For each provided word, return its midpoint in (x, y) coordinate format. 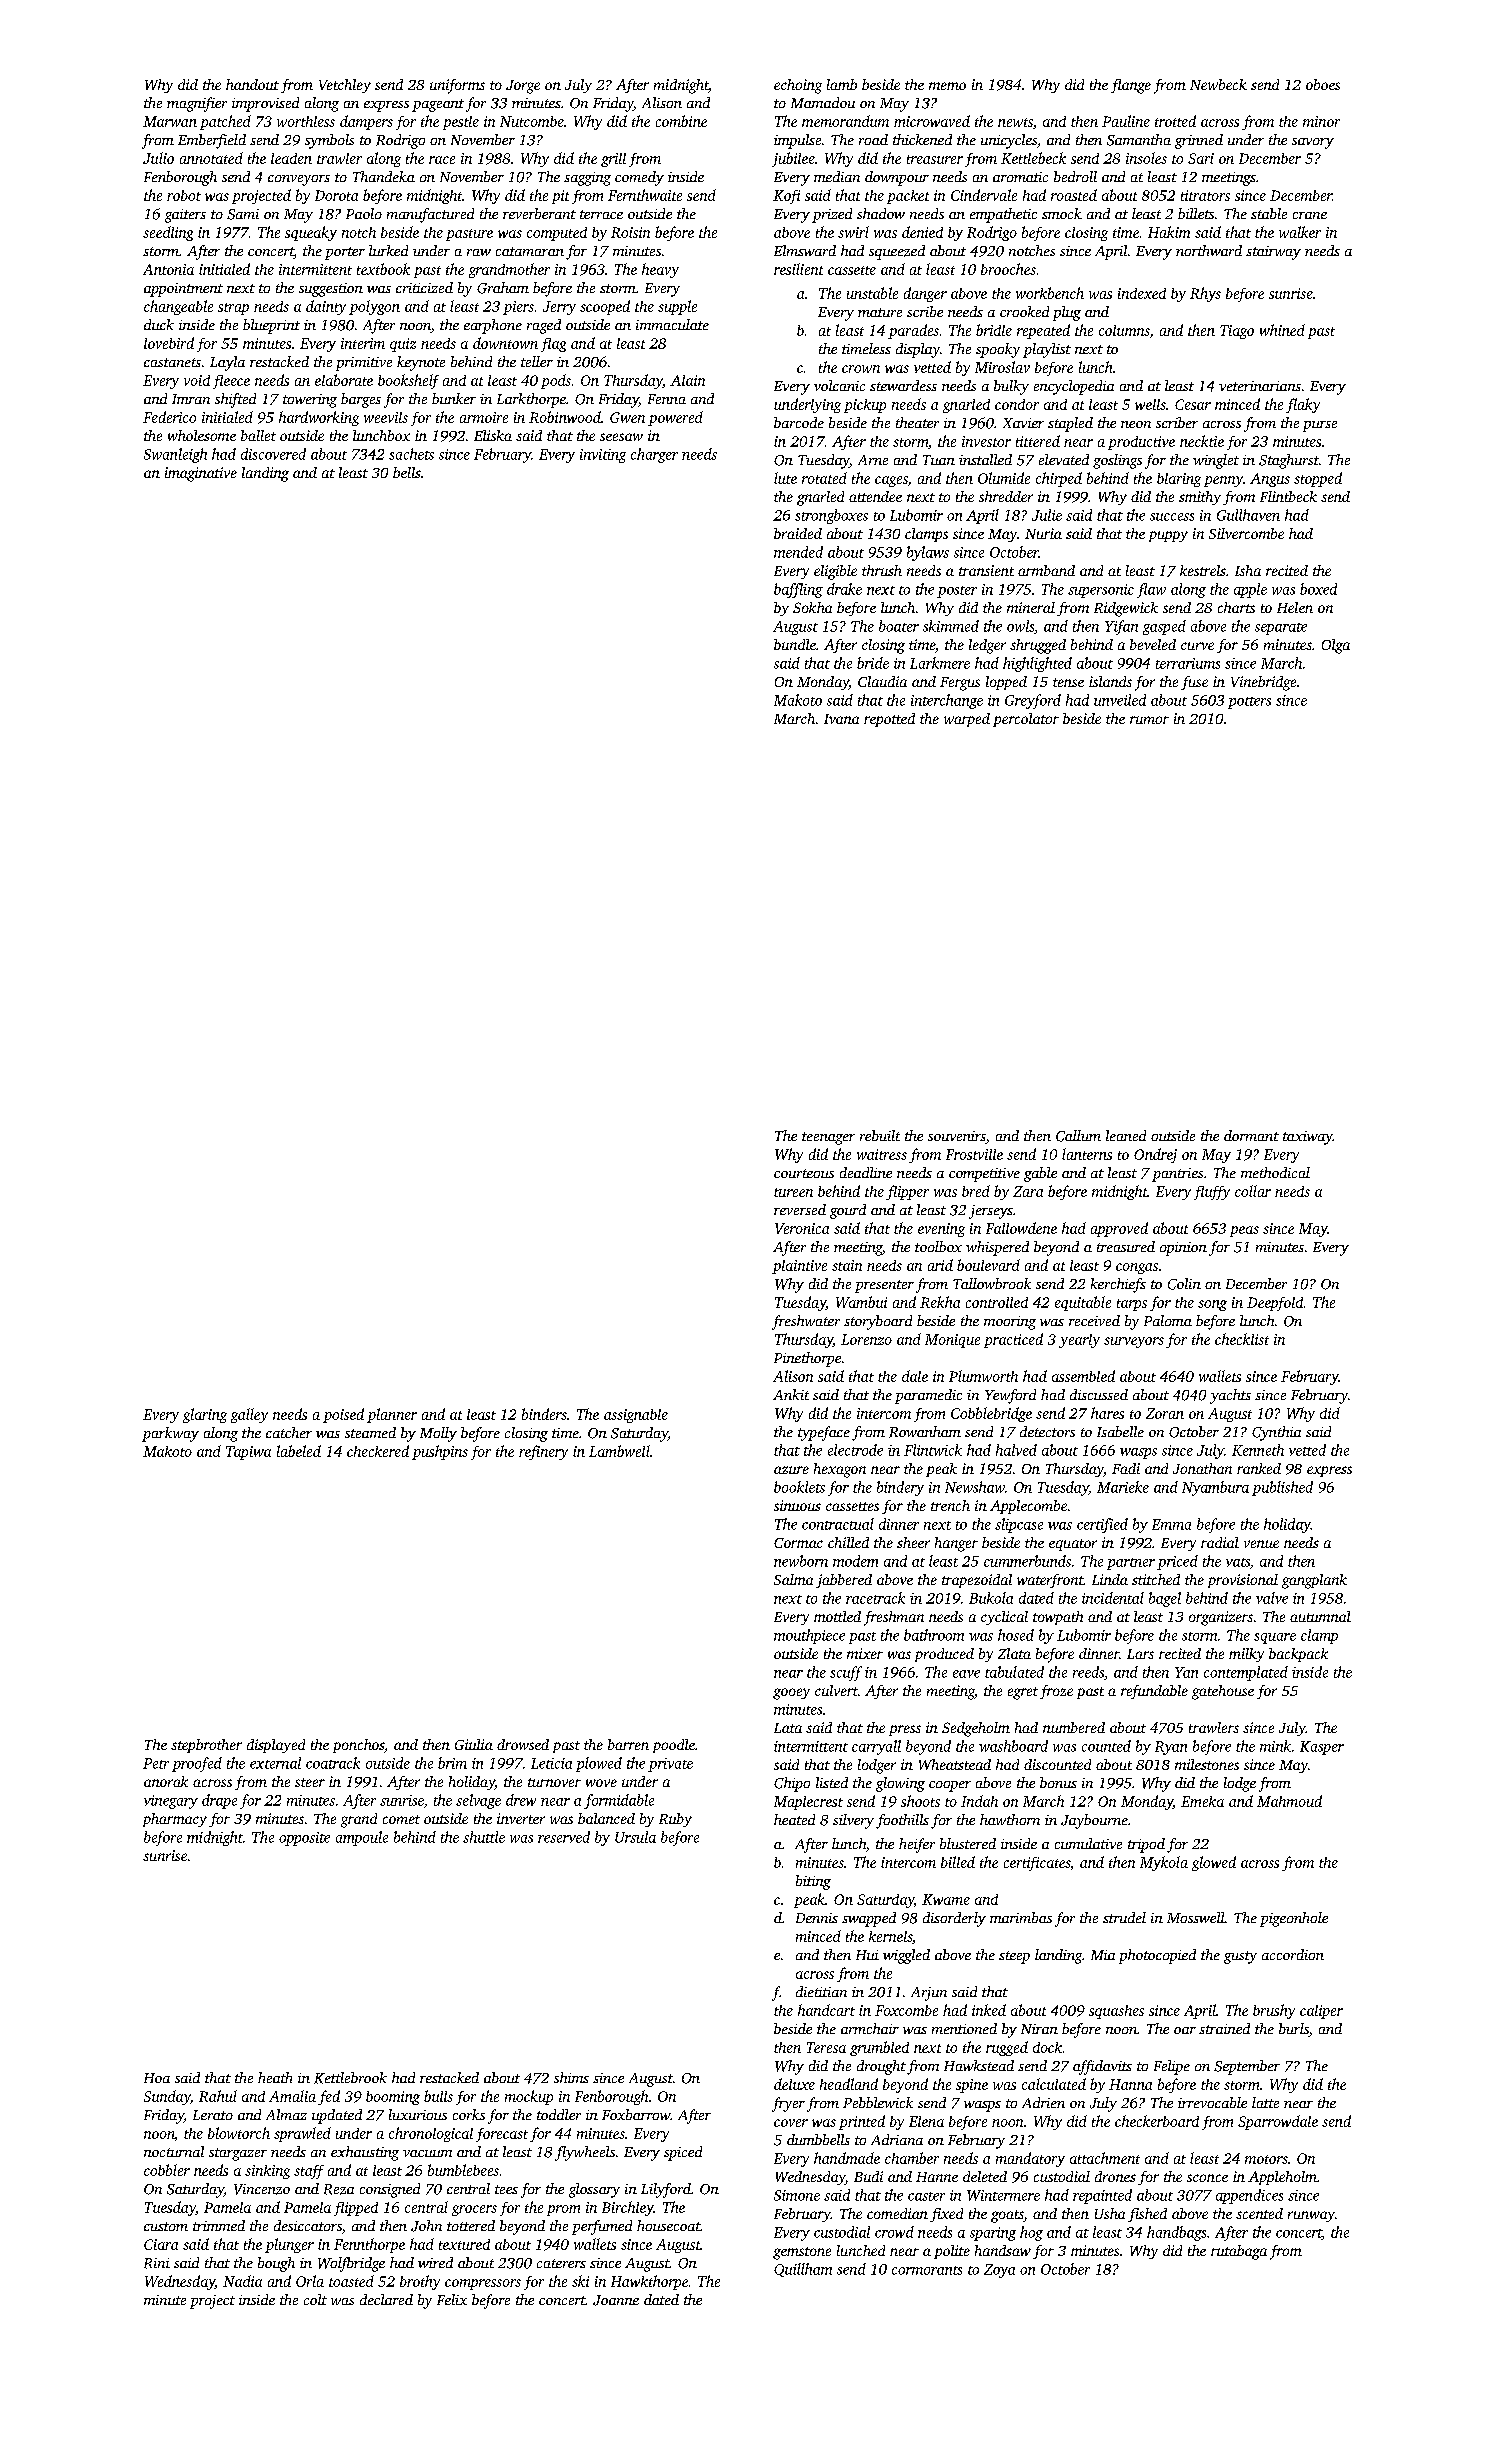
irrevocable (1212, 2102)
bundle (795, 644)
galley (249, 1415)
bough (276, 2264)
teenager (828, 1138)
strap (233, 309)
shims (571, 2077)
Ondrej (1155, 1155)
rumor (1149, 720)
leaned (1126, 1135)
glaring (205, 1415)
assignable (636, 1416)
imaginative (201, 474)
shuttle (484, 1837)
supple (677, 307)
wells (1150, 404)
